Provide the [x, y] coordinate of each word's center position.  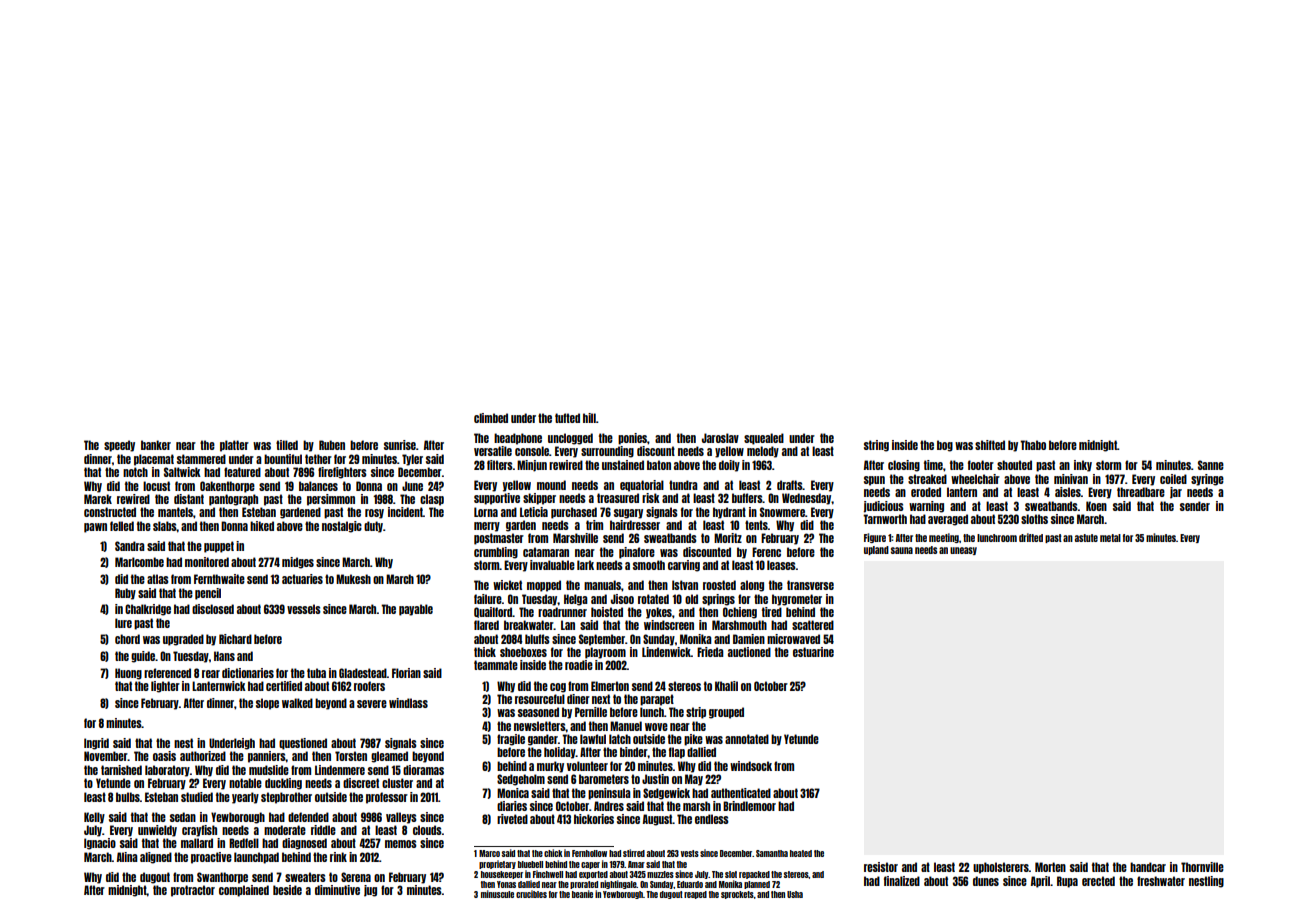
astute [1086, 538]
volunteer [587, 766]
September [602, 640]
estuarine [813, 652]
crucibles [531, 894]
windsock [751, 766]
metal [1110, 538]
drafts [790, 485]
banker [156, 445]
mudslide [269, 770]
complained [244, 891]
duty [373, 527]
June [412, 486]
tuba [316, 673]
